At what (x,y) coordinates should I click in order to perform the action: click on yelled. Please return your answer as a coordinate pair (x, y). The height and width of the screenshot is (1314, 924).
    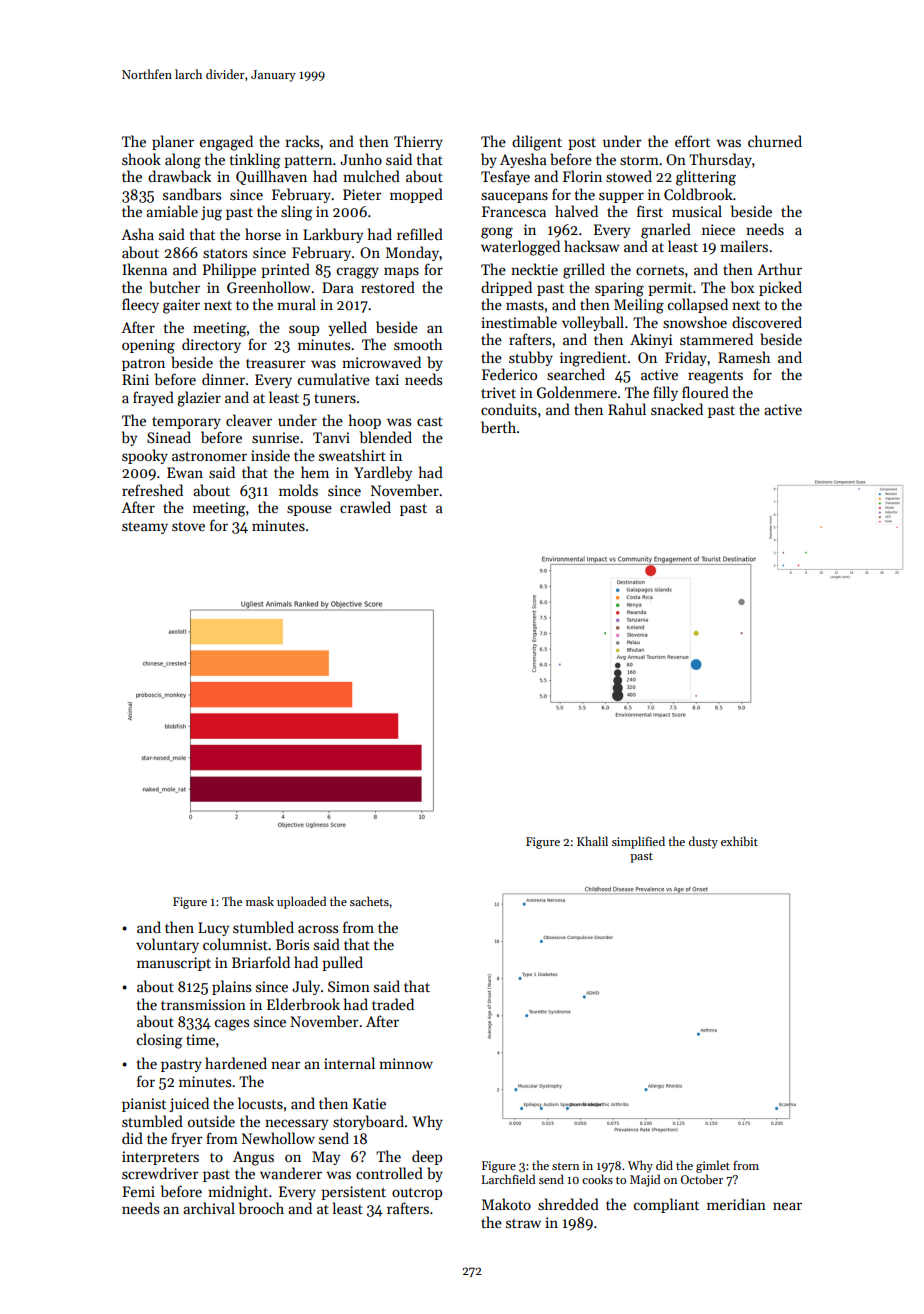
    Looking at the image, I should click on (347, 328).
